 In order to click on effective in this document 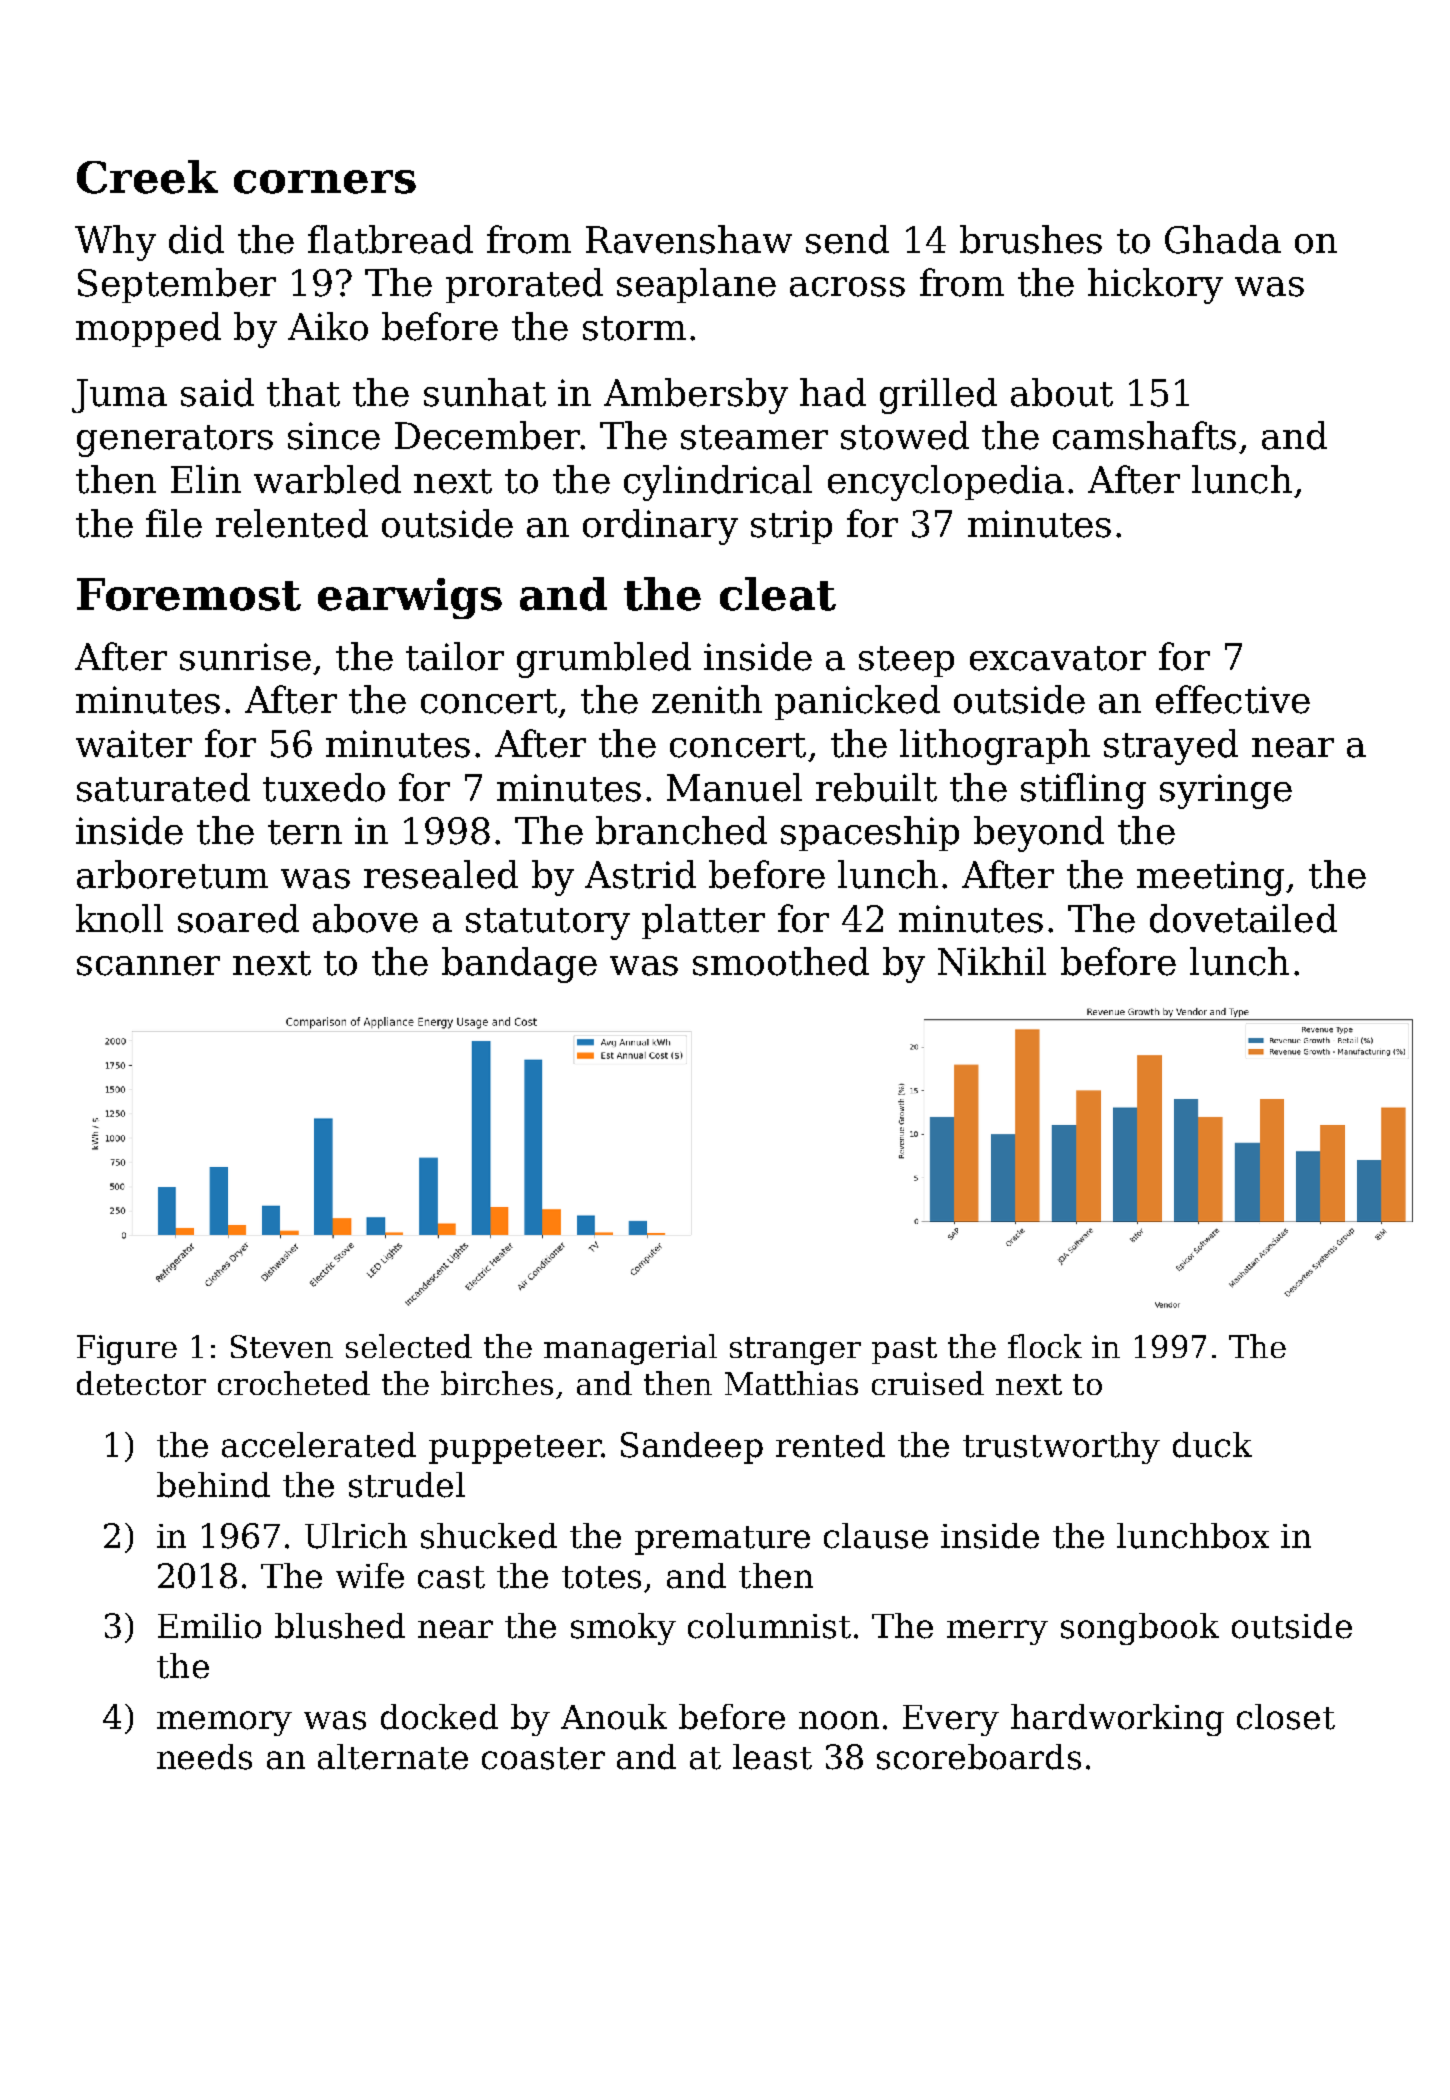, I will do `click(1233, 699)`.
